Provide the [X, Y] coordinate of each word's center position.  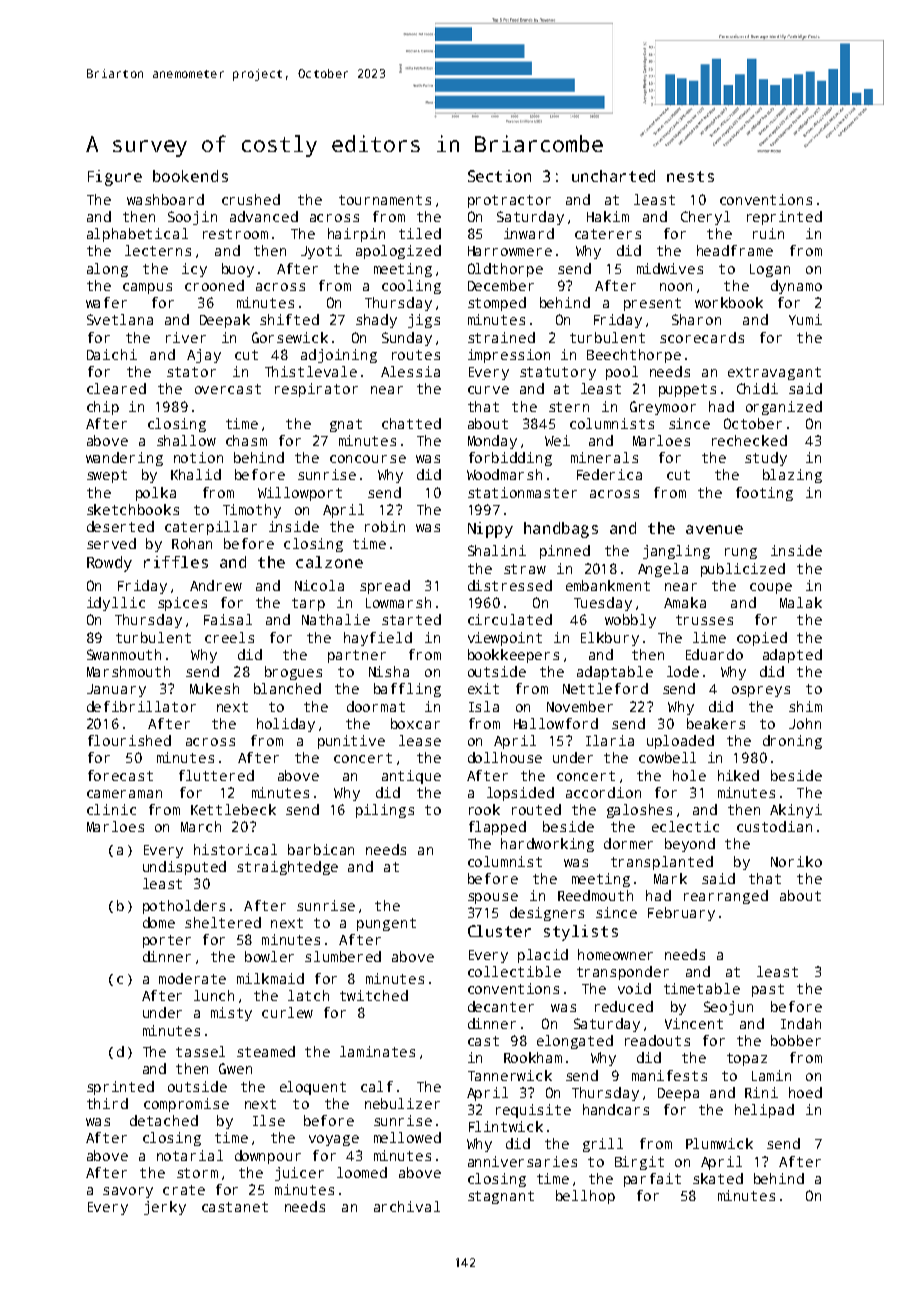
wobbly [630, 621]
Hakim [608, 216]
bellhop [585, 1197]
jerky [165, 1208]
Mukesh [214, 688]
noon [676, 287]
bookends [190, 176]
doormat [376, 706]
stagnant [501, 1197]
